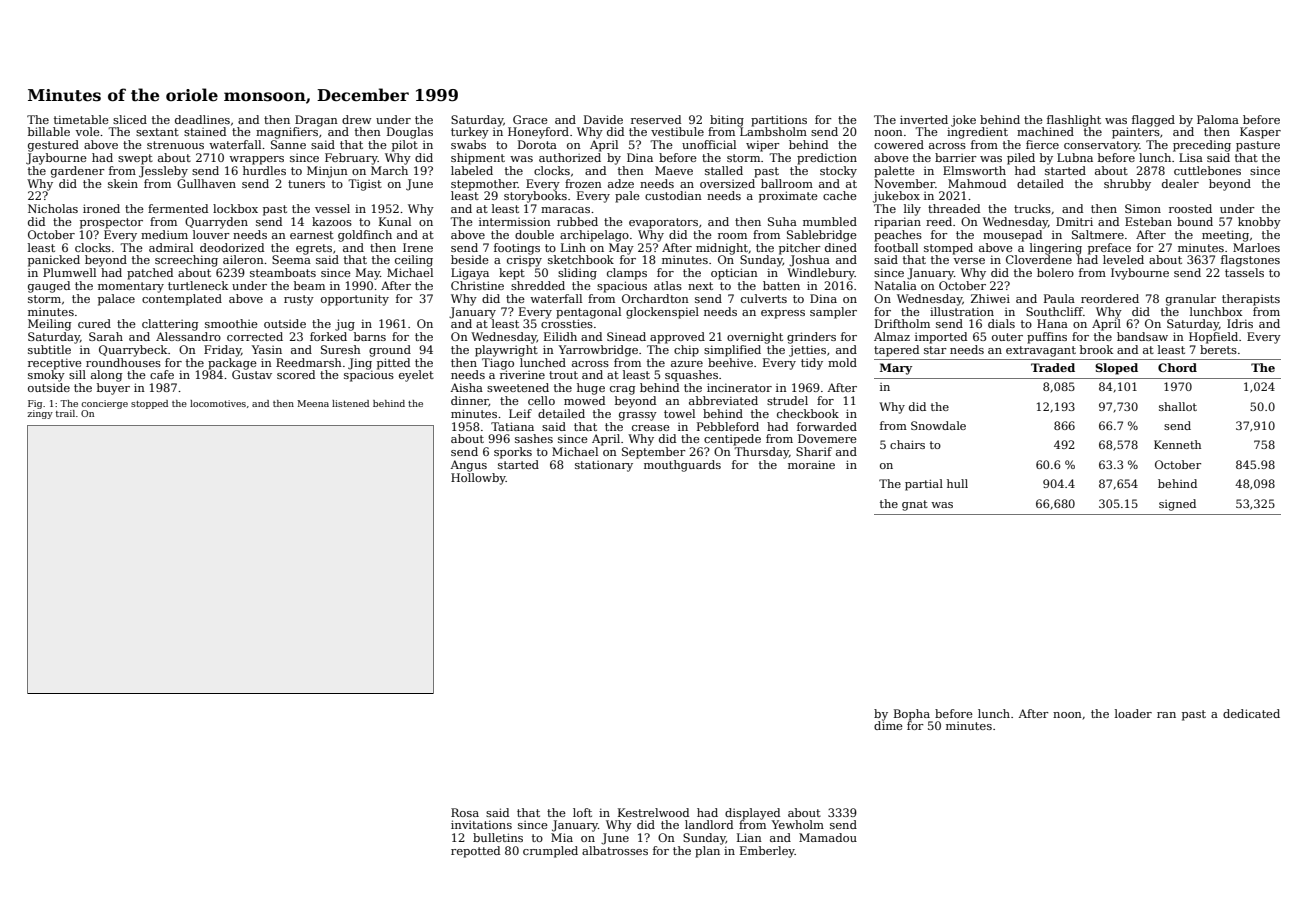 The width and height of the page is (1308, 924). I want to click on Hollowby, so click(478, 479).
